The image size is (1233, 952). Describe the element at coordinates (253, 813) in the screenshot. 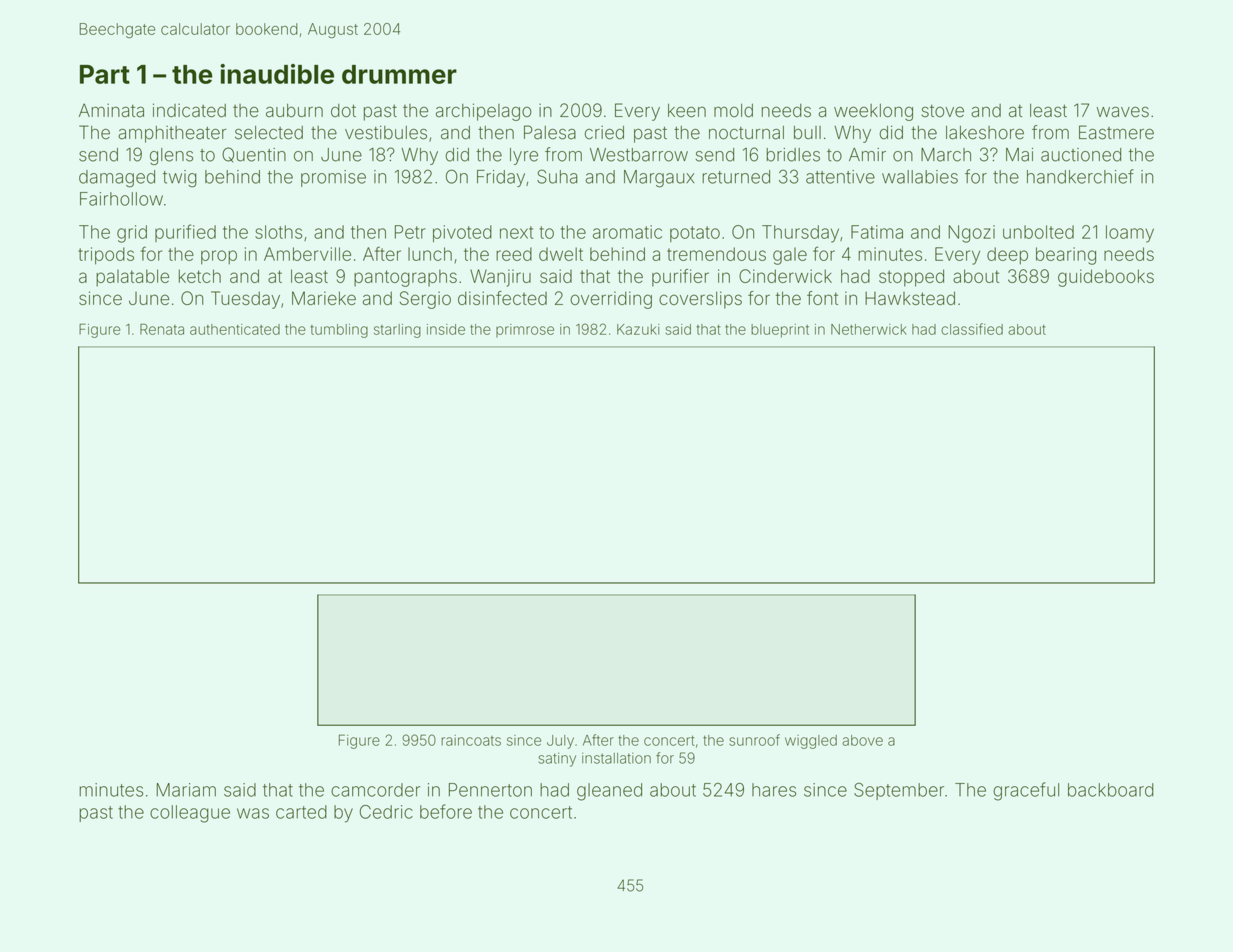

I see `was` at that location.
